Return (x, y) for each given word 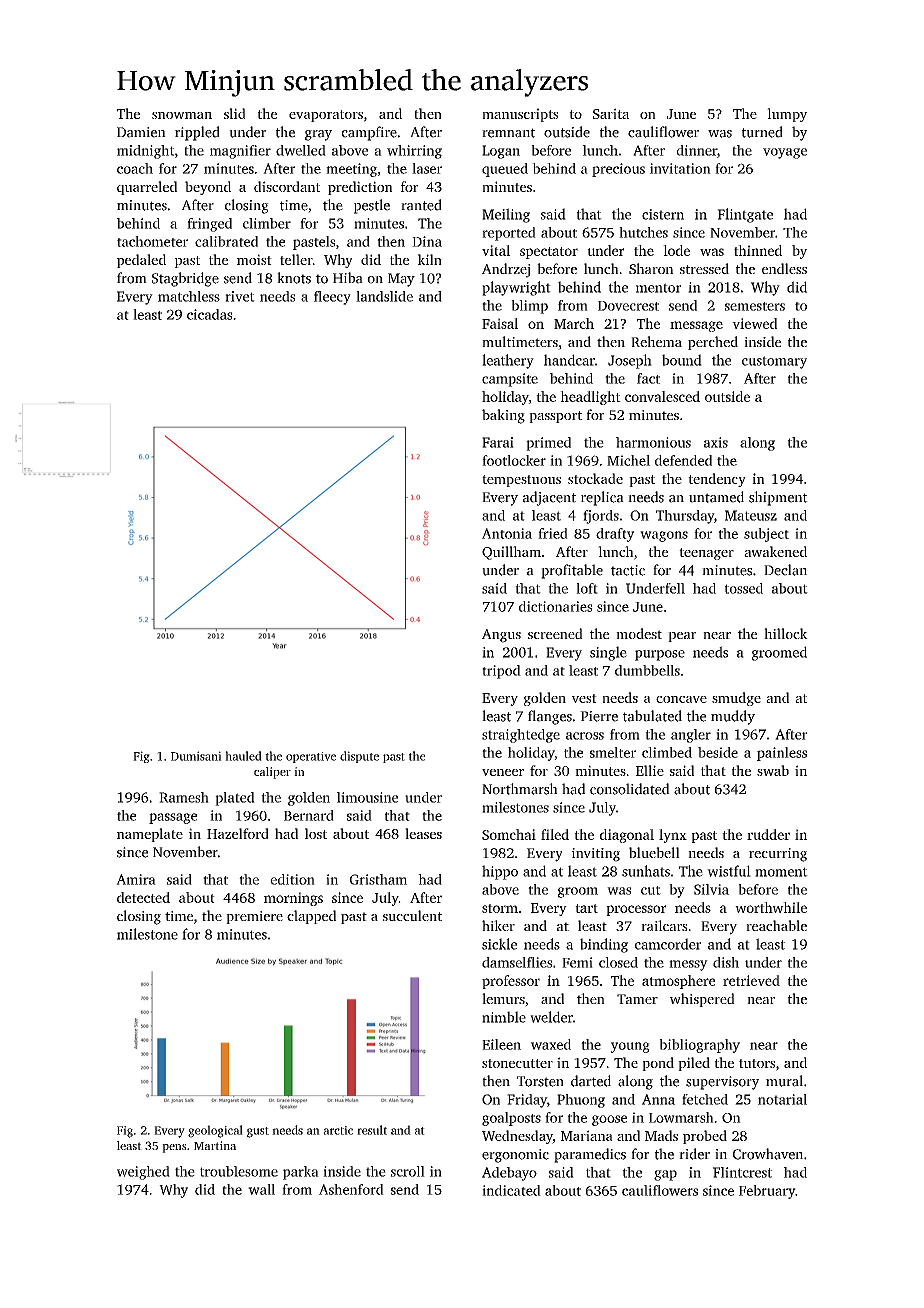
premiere (254, 917)
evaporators (326, 116)
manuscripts (520, 115)
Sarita (611, 113)
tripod (501, 672)
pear (682, 637)
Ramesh (184, 797)
